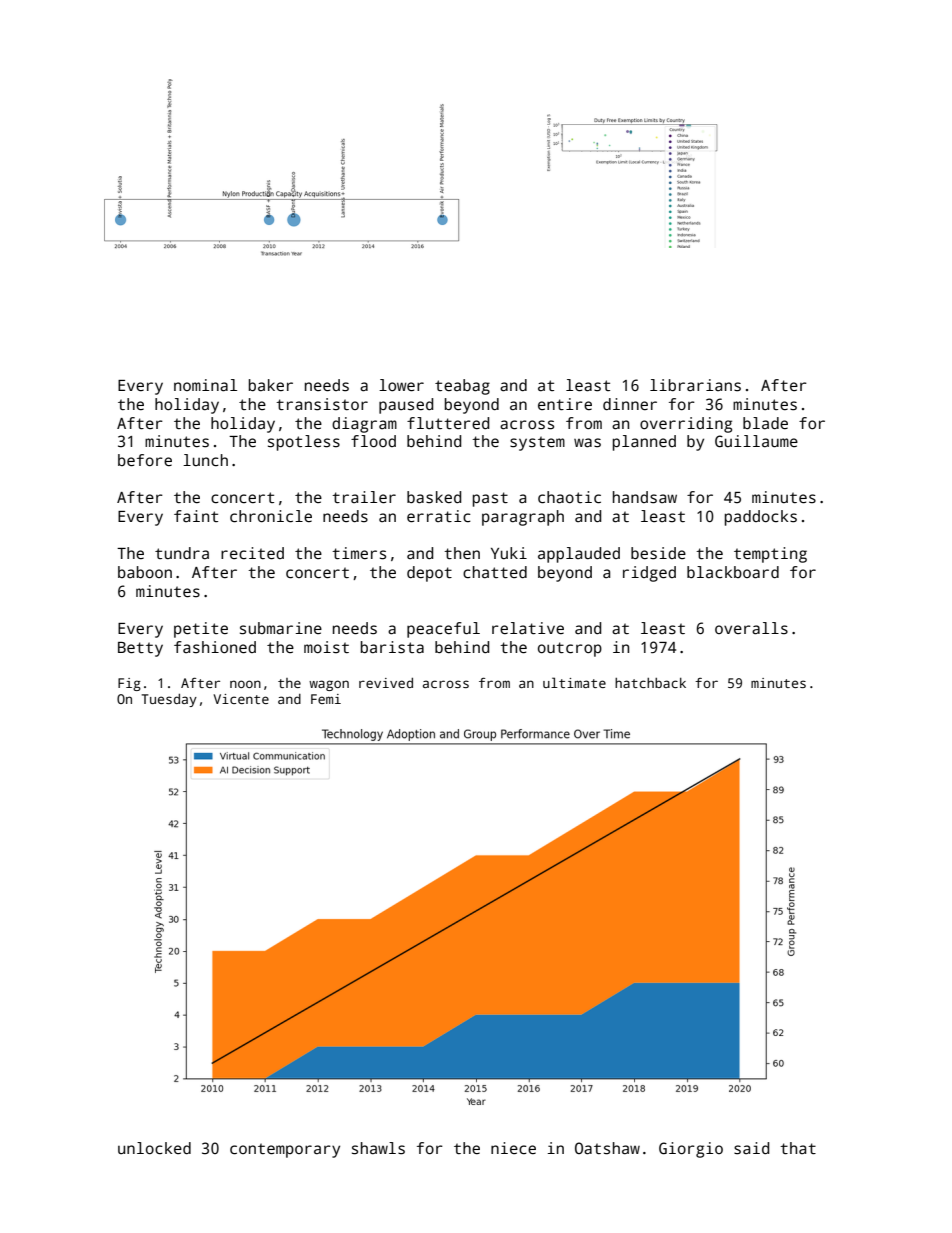 The image size is (952, 1233). I want to click on outcrop, so click(570, 649).
